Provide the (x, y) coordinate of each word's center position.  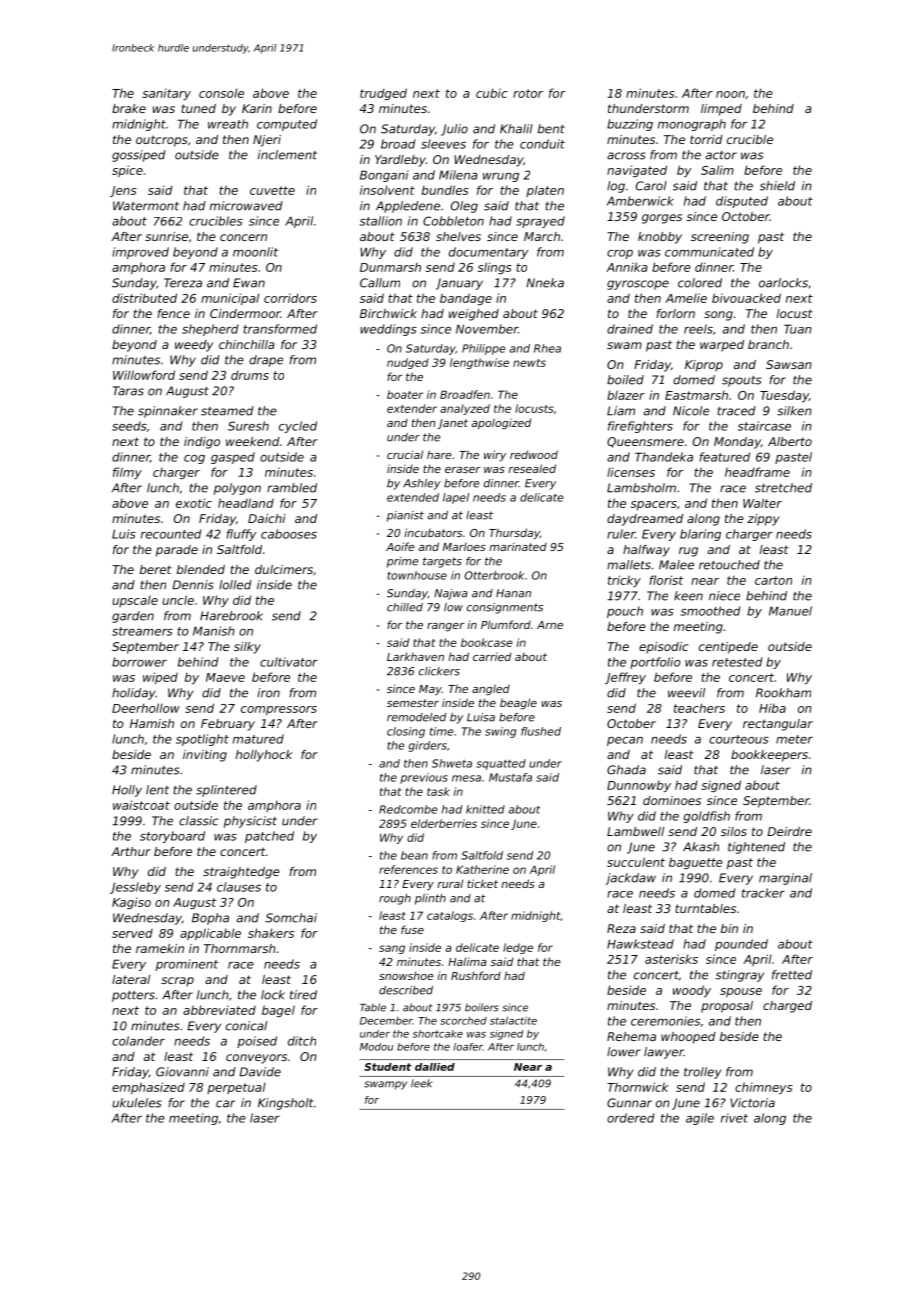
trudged (383, 94)
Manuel (790, 611)
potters (133, 996)
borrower (139, 662)
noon (730, 94)
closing (406, 732)
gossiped (139, 156)
